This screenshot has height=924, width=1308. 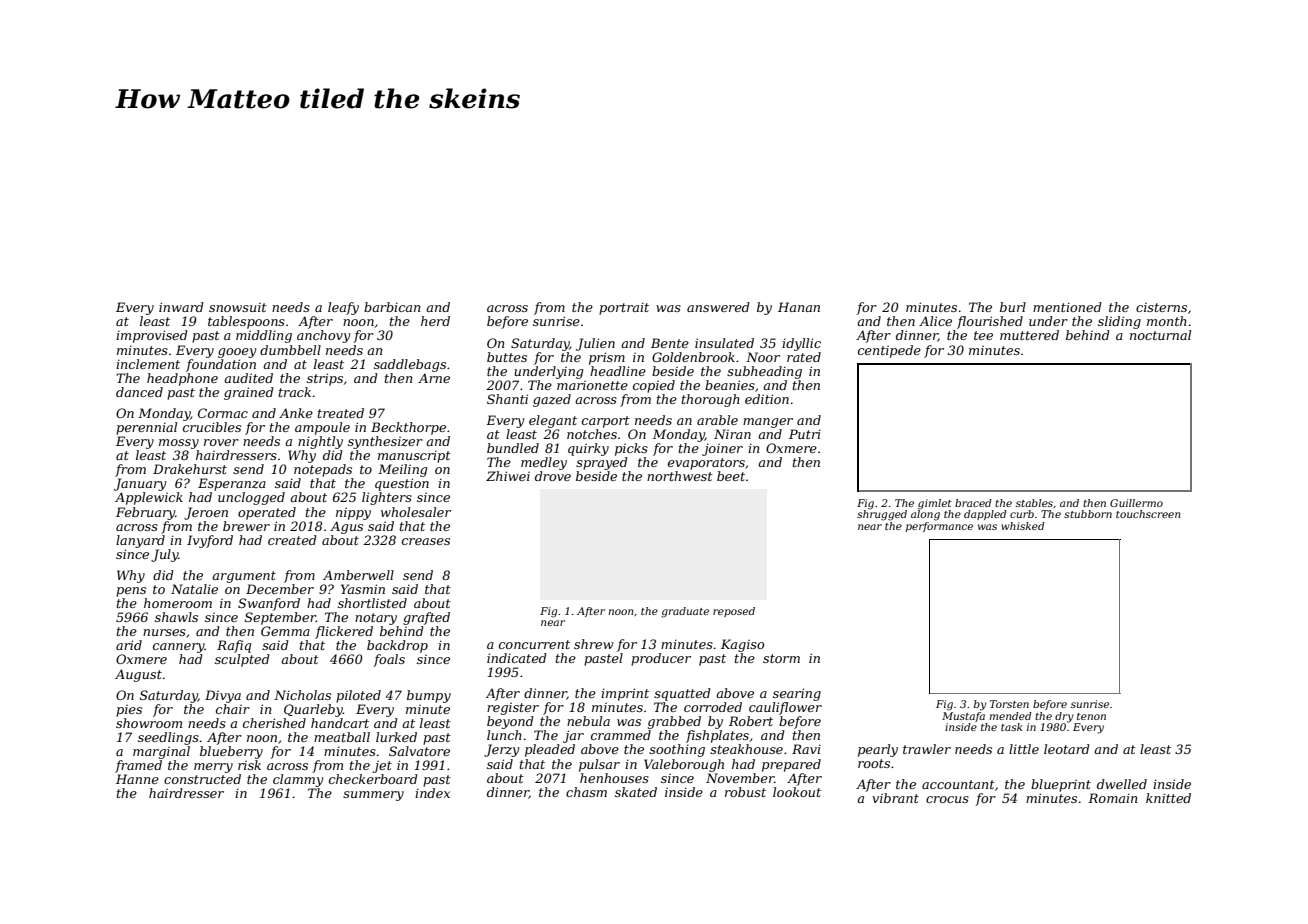 I want to click on edition, so click(x=767, y=399).
